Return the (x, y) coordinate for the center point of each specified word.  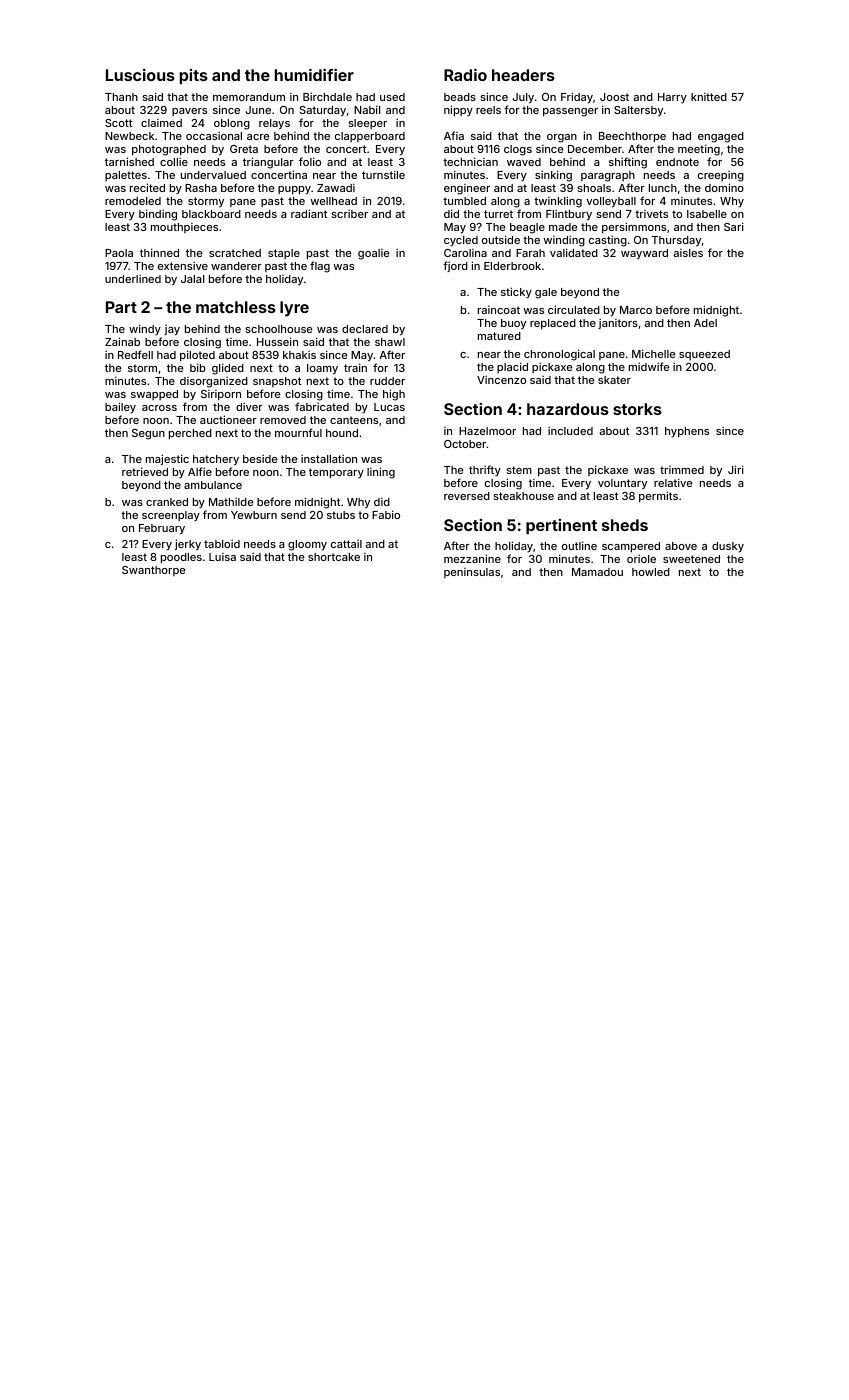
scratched (235, 253)
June (258, 110)
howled (651, 572)
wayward (644, 254)
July (523, 98)
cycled (461, 241)
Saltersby (638, 111)
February (162, 529)
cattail (346, 543)
